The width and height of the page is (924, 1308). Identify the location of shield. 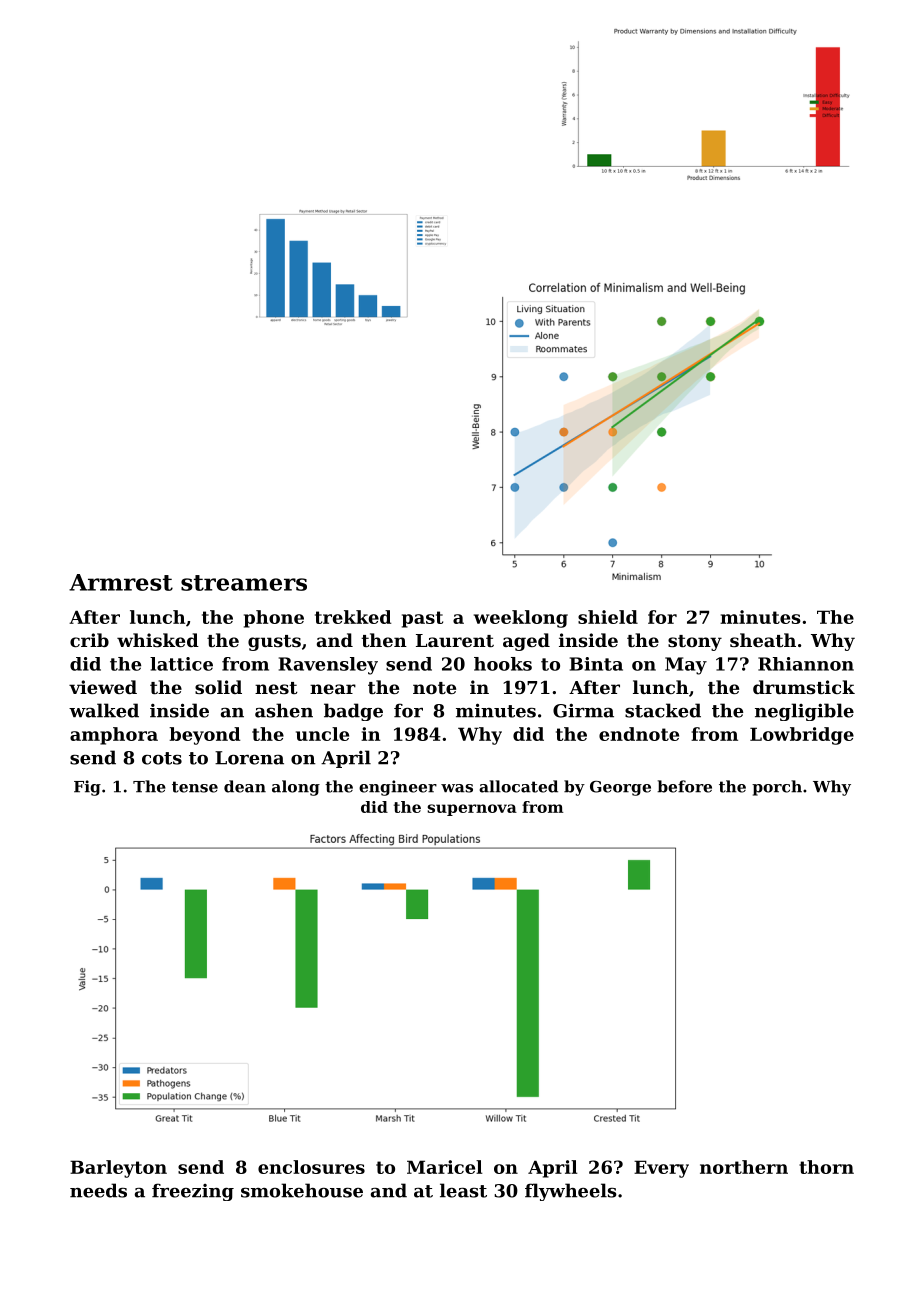
(608, 617).
